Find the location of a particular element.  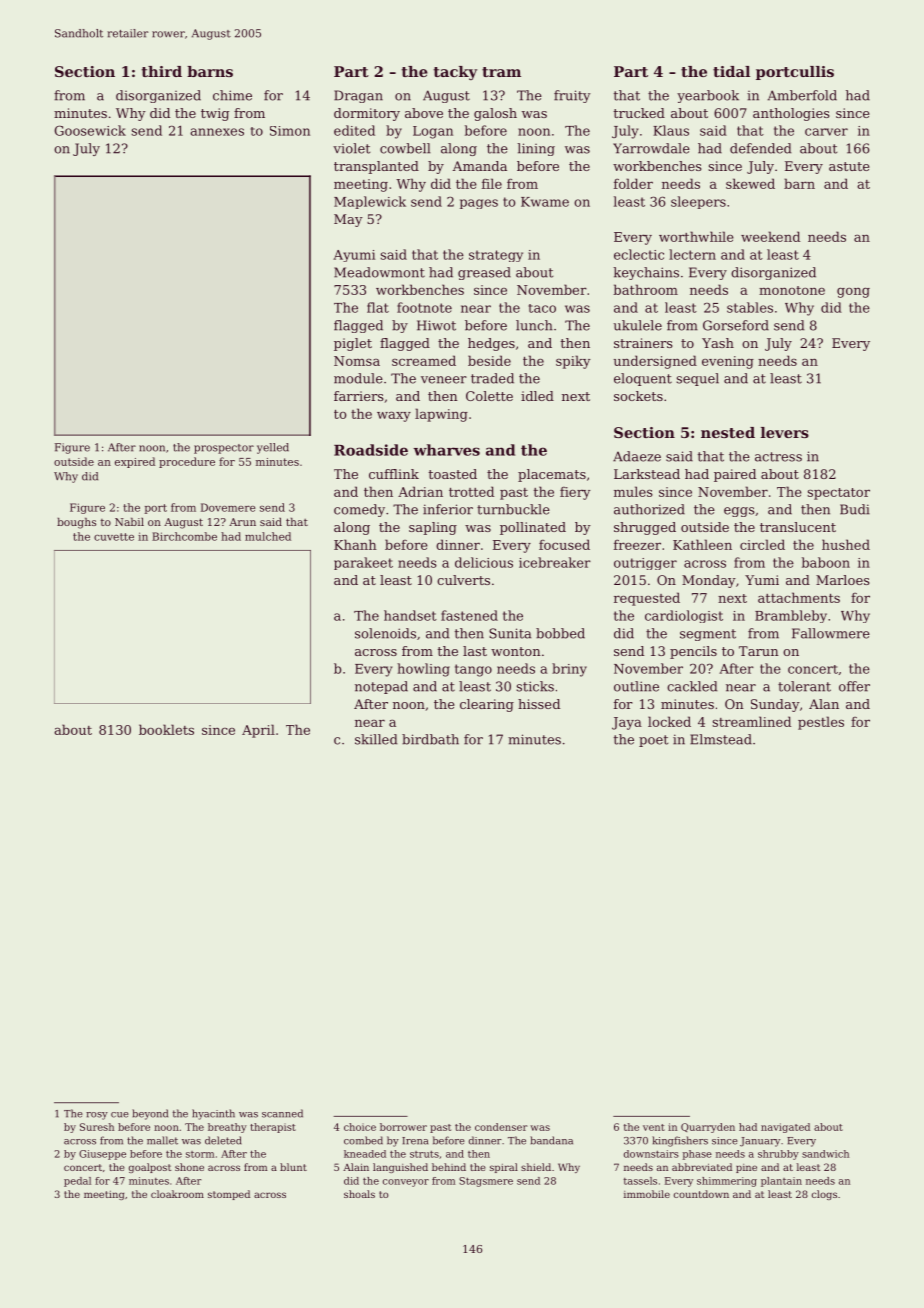

lectern is located at coordinates (692, 254).
